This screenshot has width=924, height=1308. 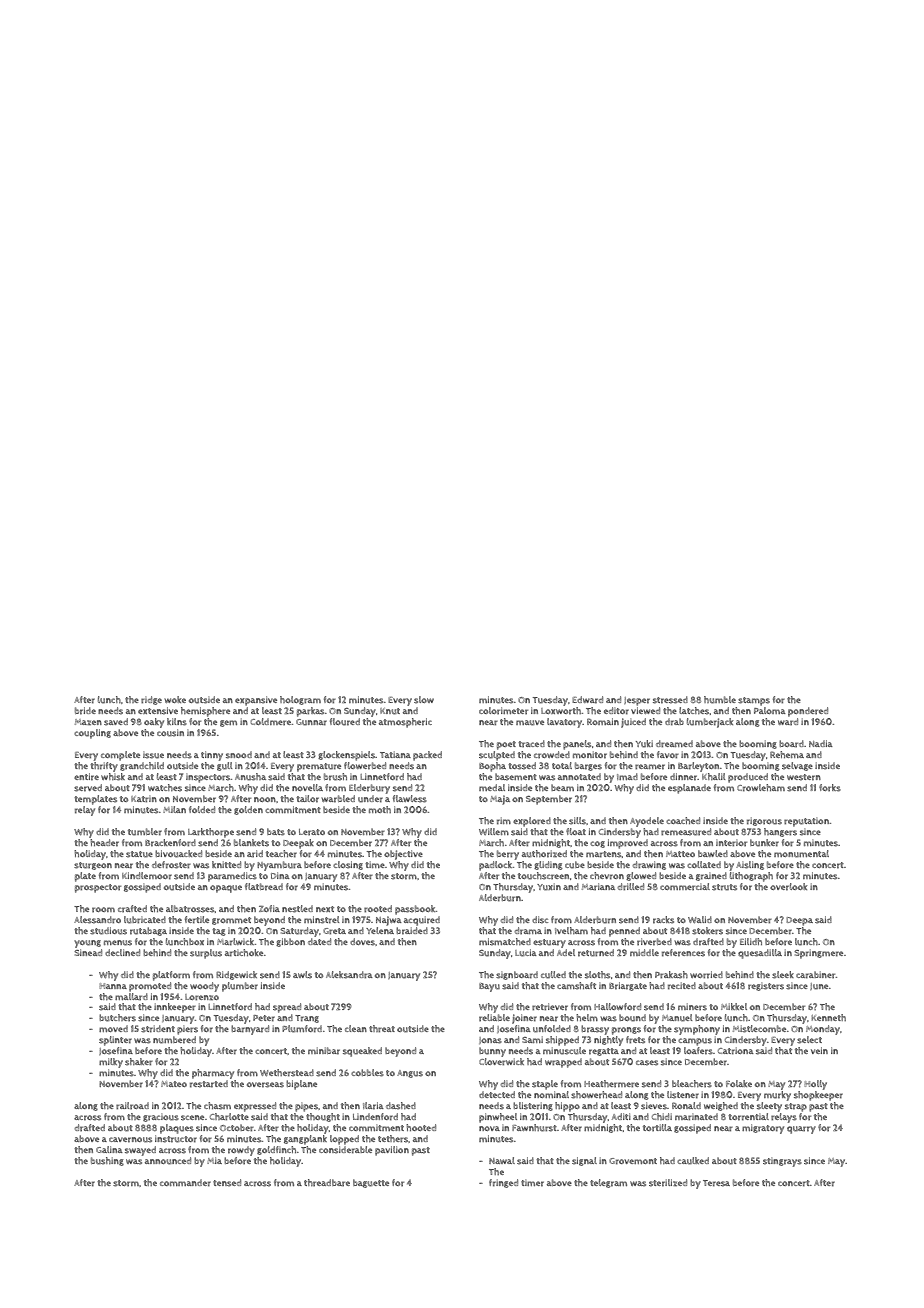 I want to click on hooted, so click(x=421, y=1128).
